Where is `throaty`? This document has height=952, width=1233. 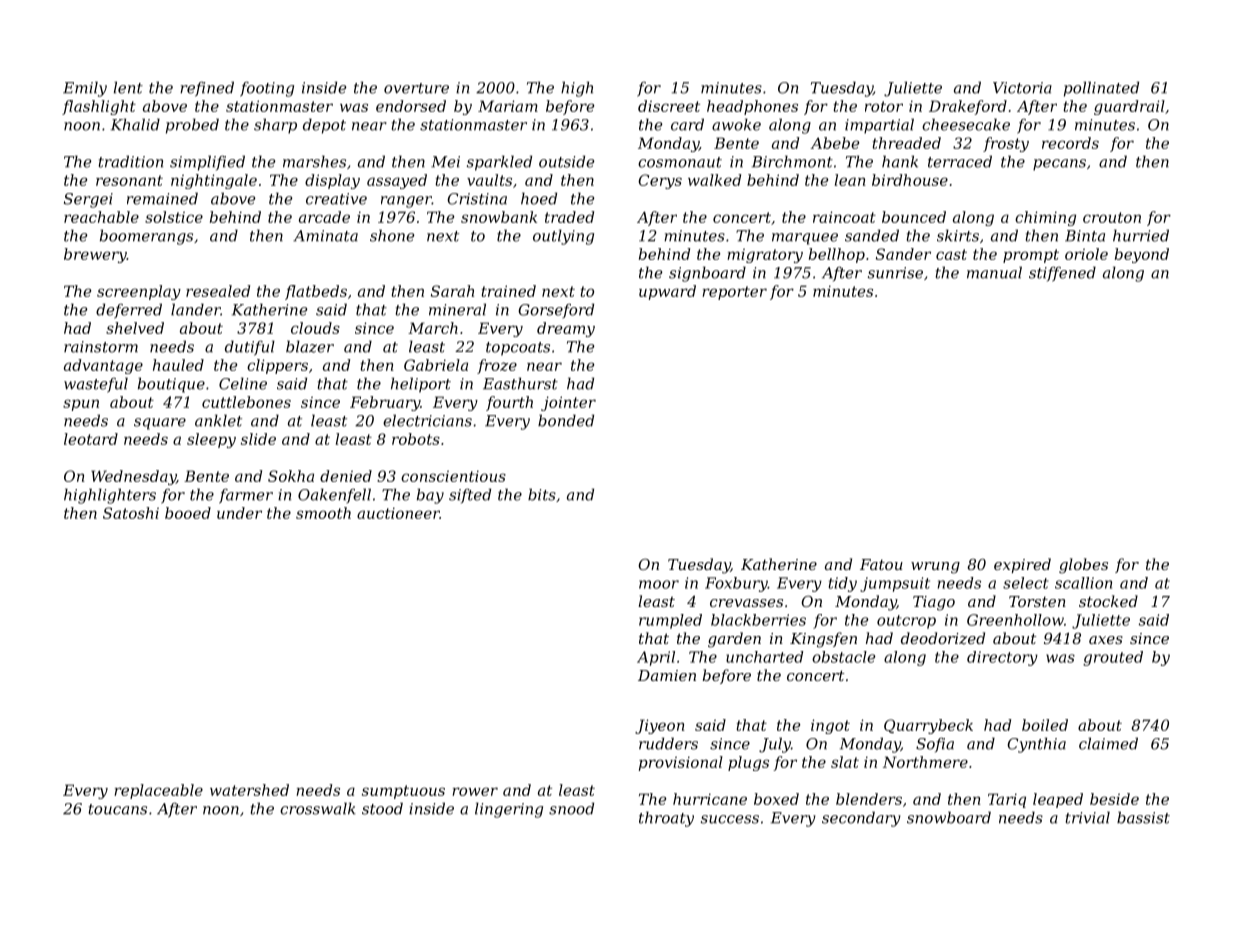 throaty is located at coordinates (666, 819).
